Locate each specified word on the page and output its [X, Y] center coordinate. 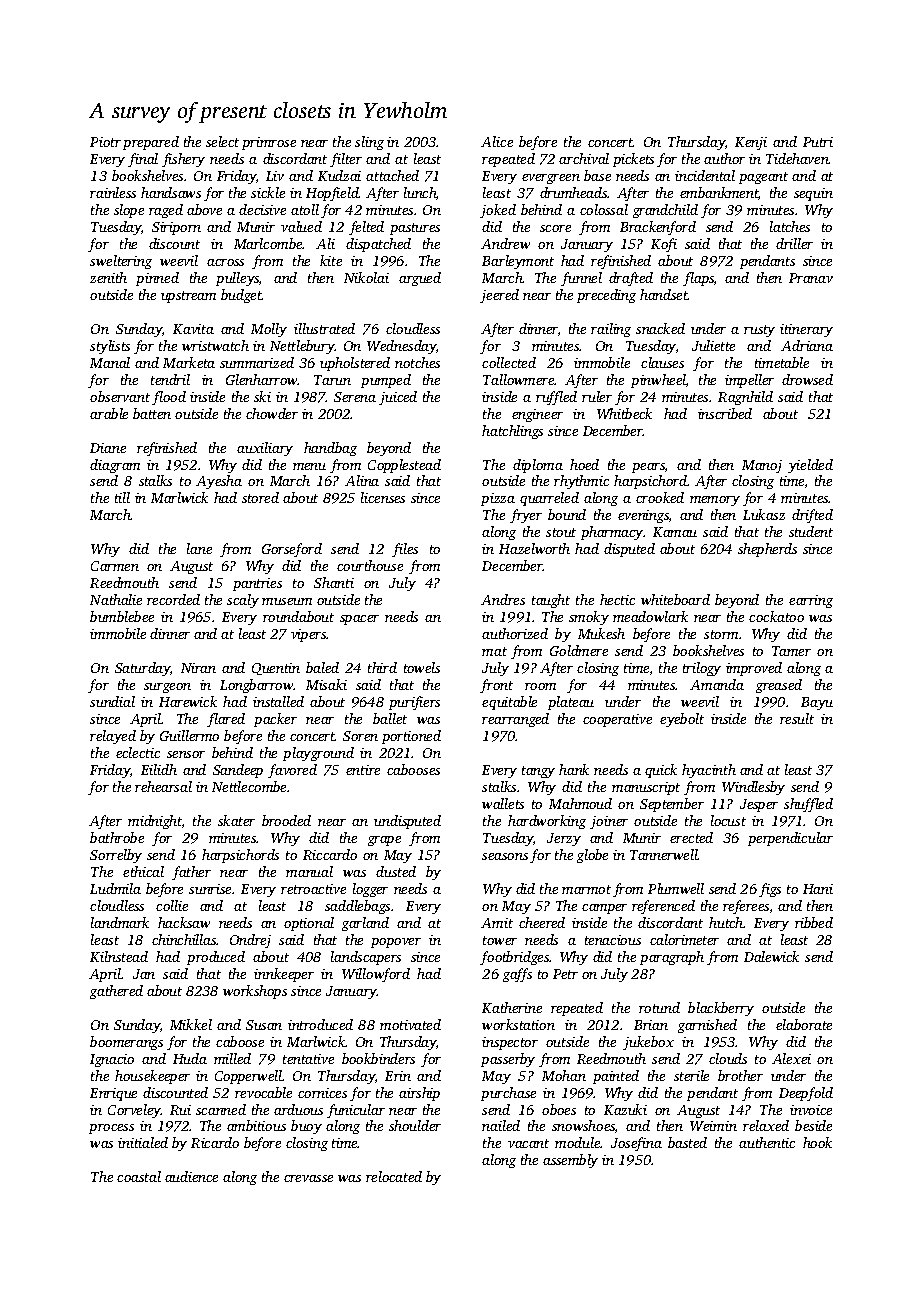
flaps [698, 279]
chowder [272, 413]
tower [500, 940]
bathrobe [117, 837]
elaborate [804, 1024]
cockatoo [776, 616]
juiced [398, 398]
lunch [420, 193]
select [222, 141]
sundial [112, 701]
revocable [263, 1092]
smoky [589, 618]
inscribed [725, 413]
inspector [510, 1043]
